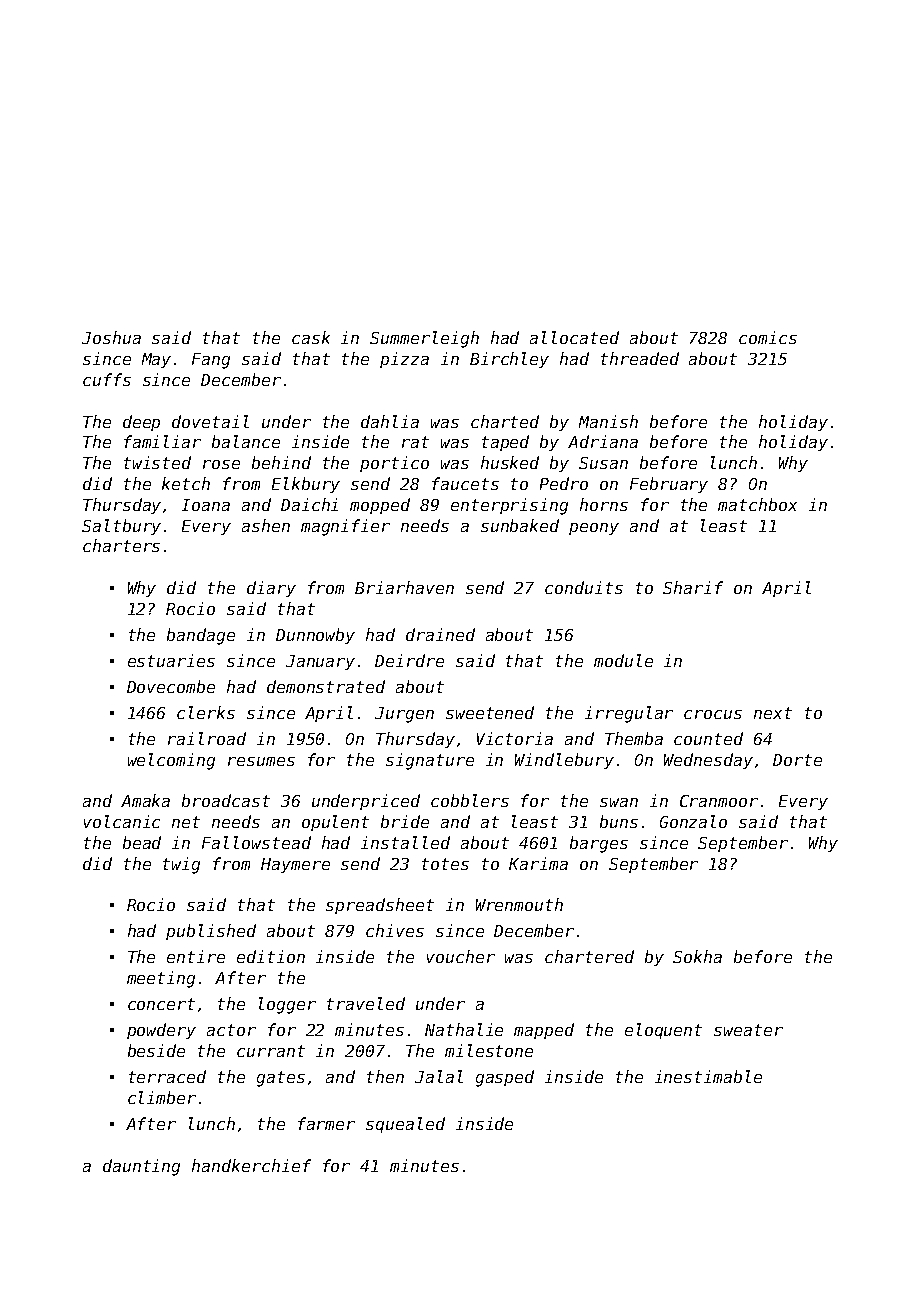 The width and height of the screenshot is (924, 1311). Describe the element at coordinates (320, 662) in the screenshot. I see `January` at that location.
